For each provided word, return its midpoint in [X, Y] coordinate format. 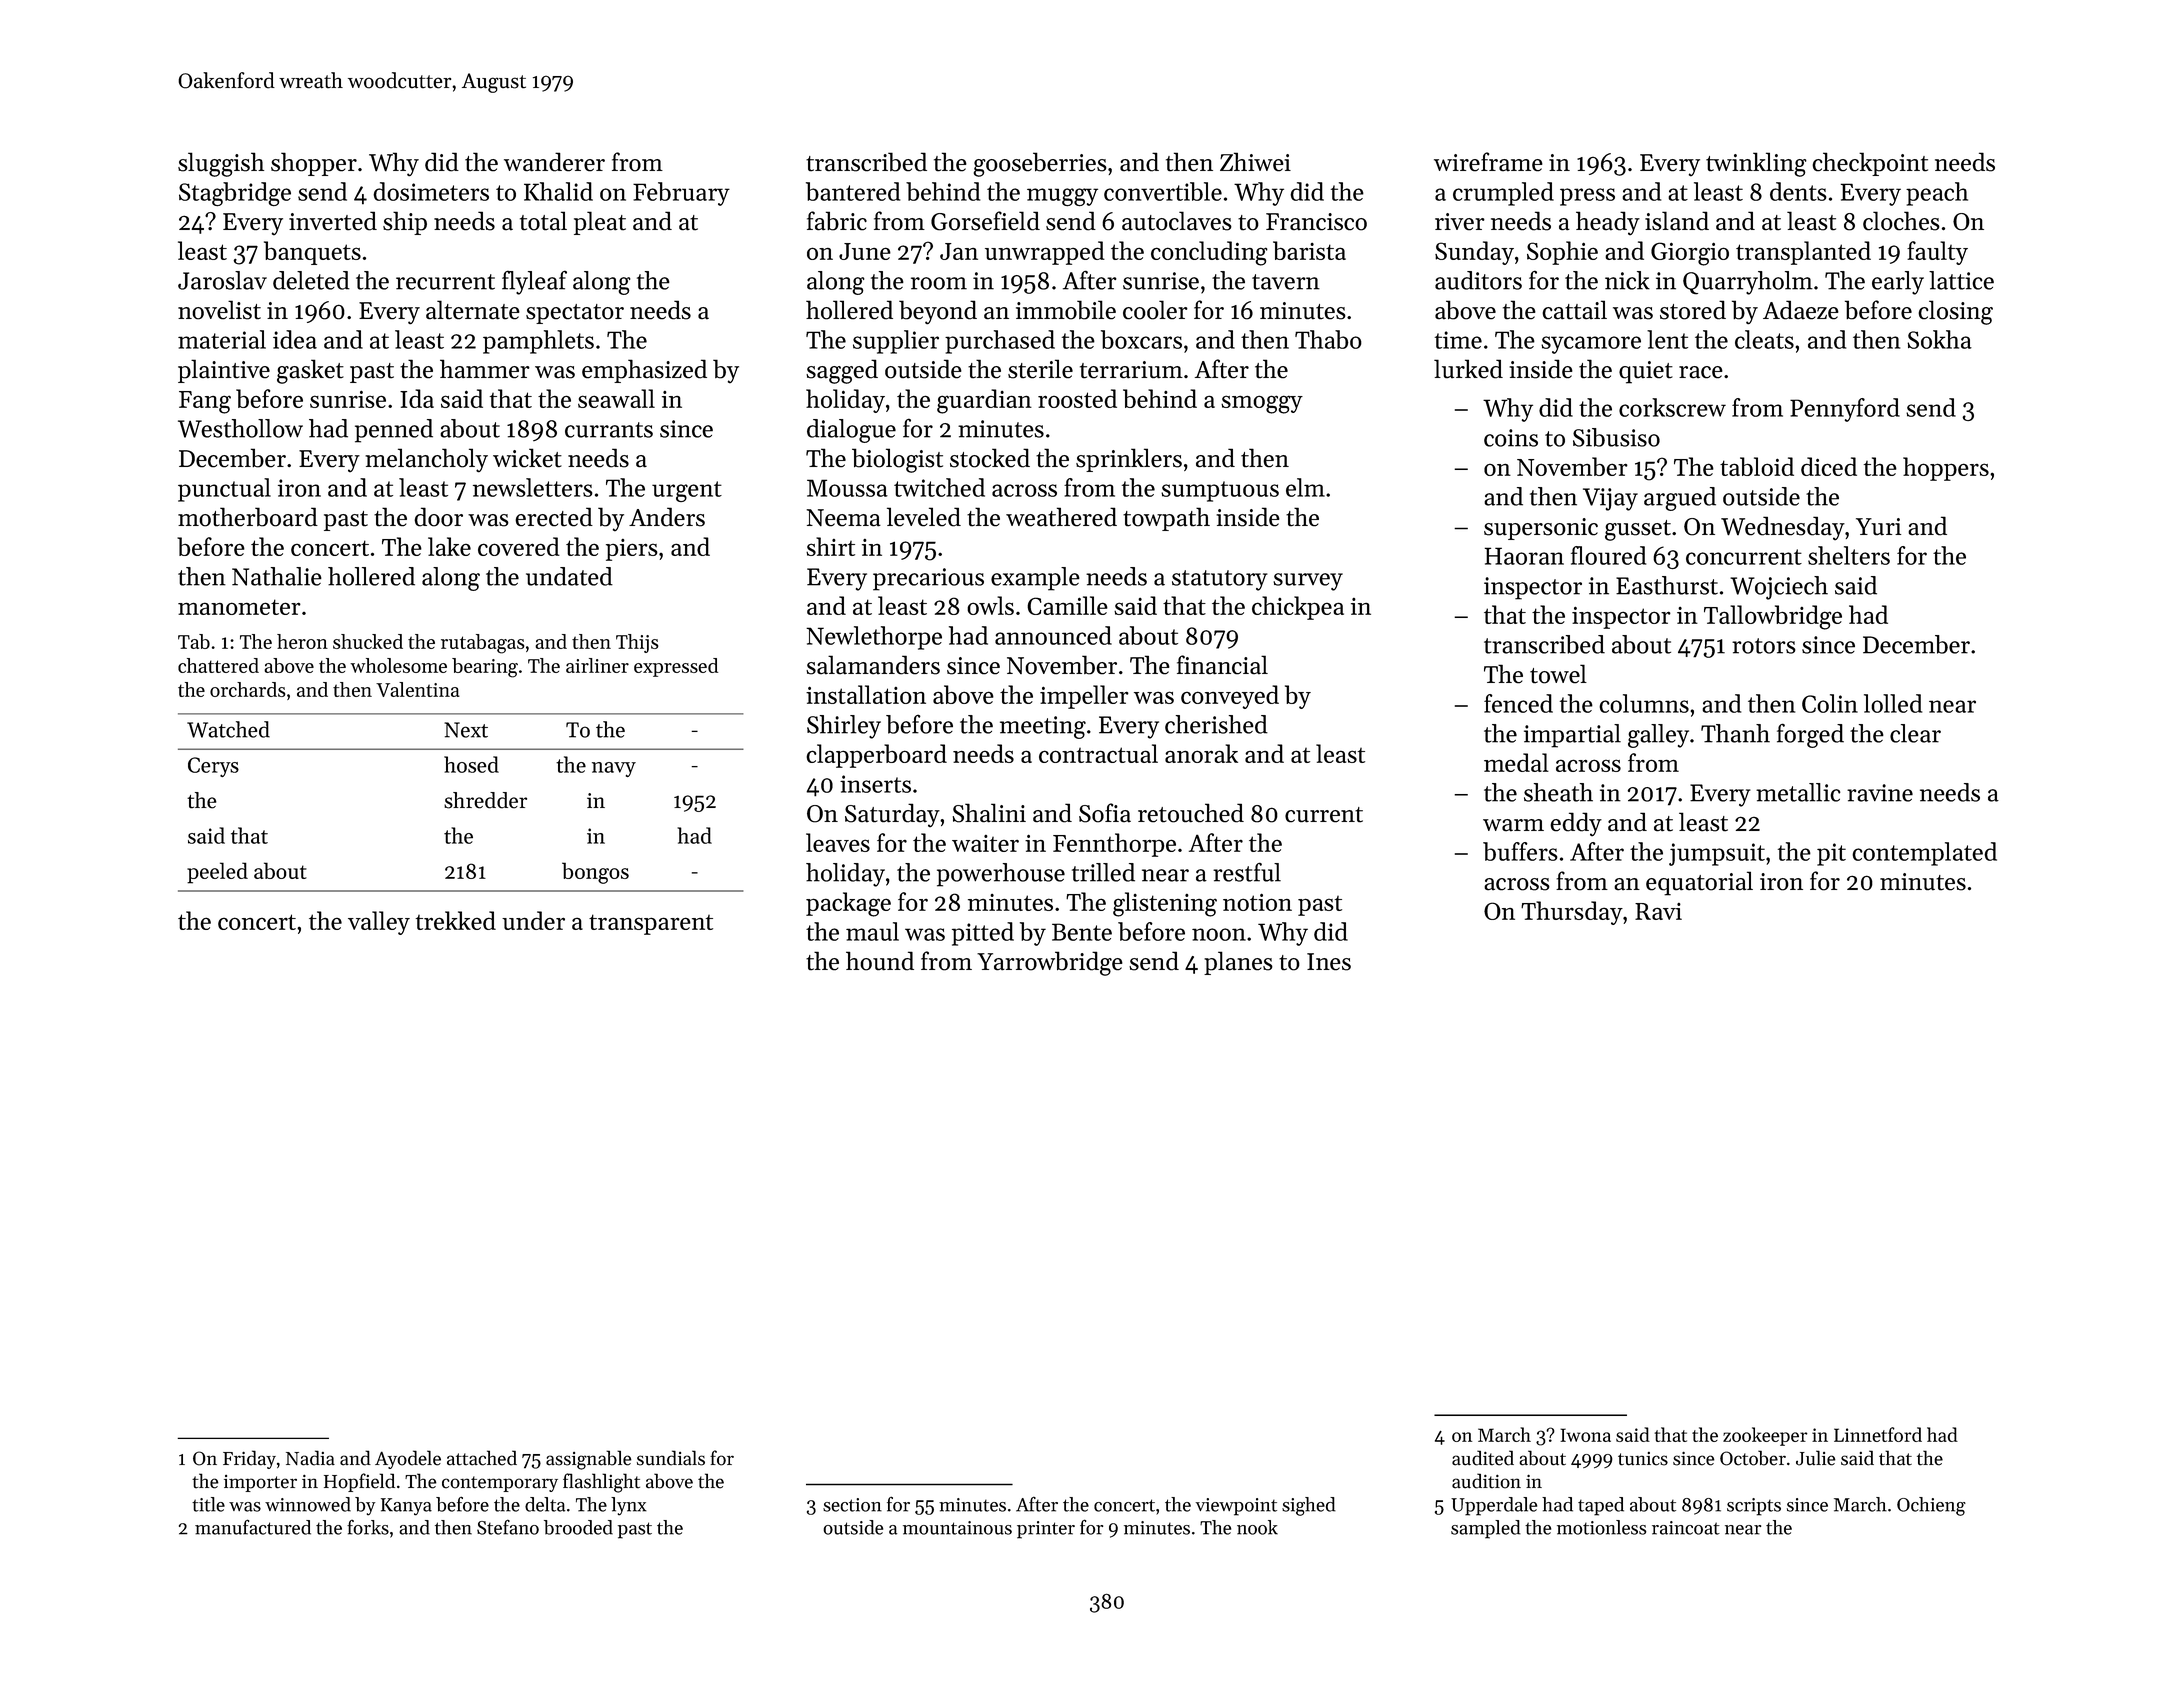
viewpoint [1236, 1507]
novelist [219, 310]
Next [466, 730]
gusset [1638, 530]
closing [1955, 312]
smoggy [1262, 404]
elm [1305, 487]
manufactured [253, 1527]
